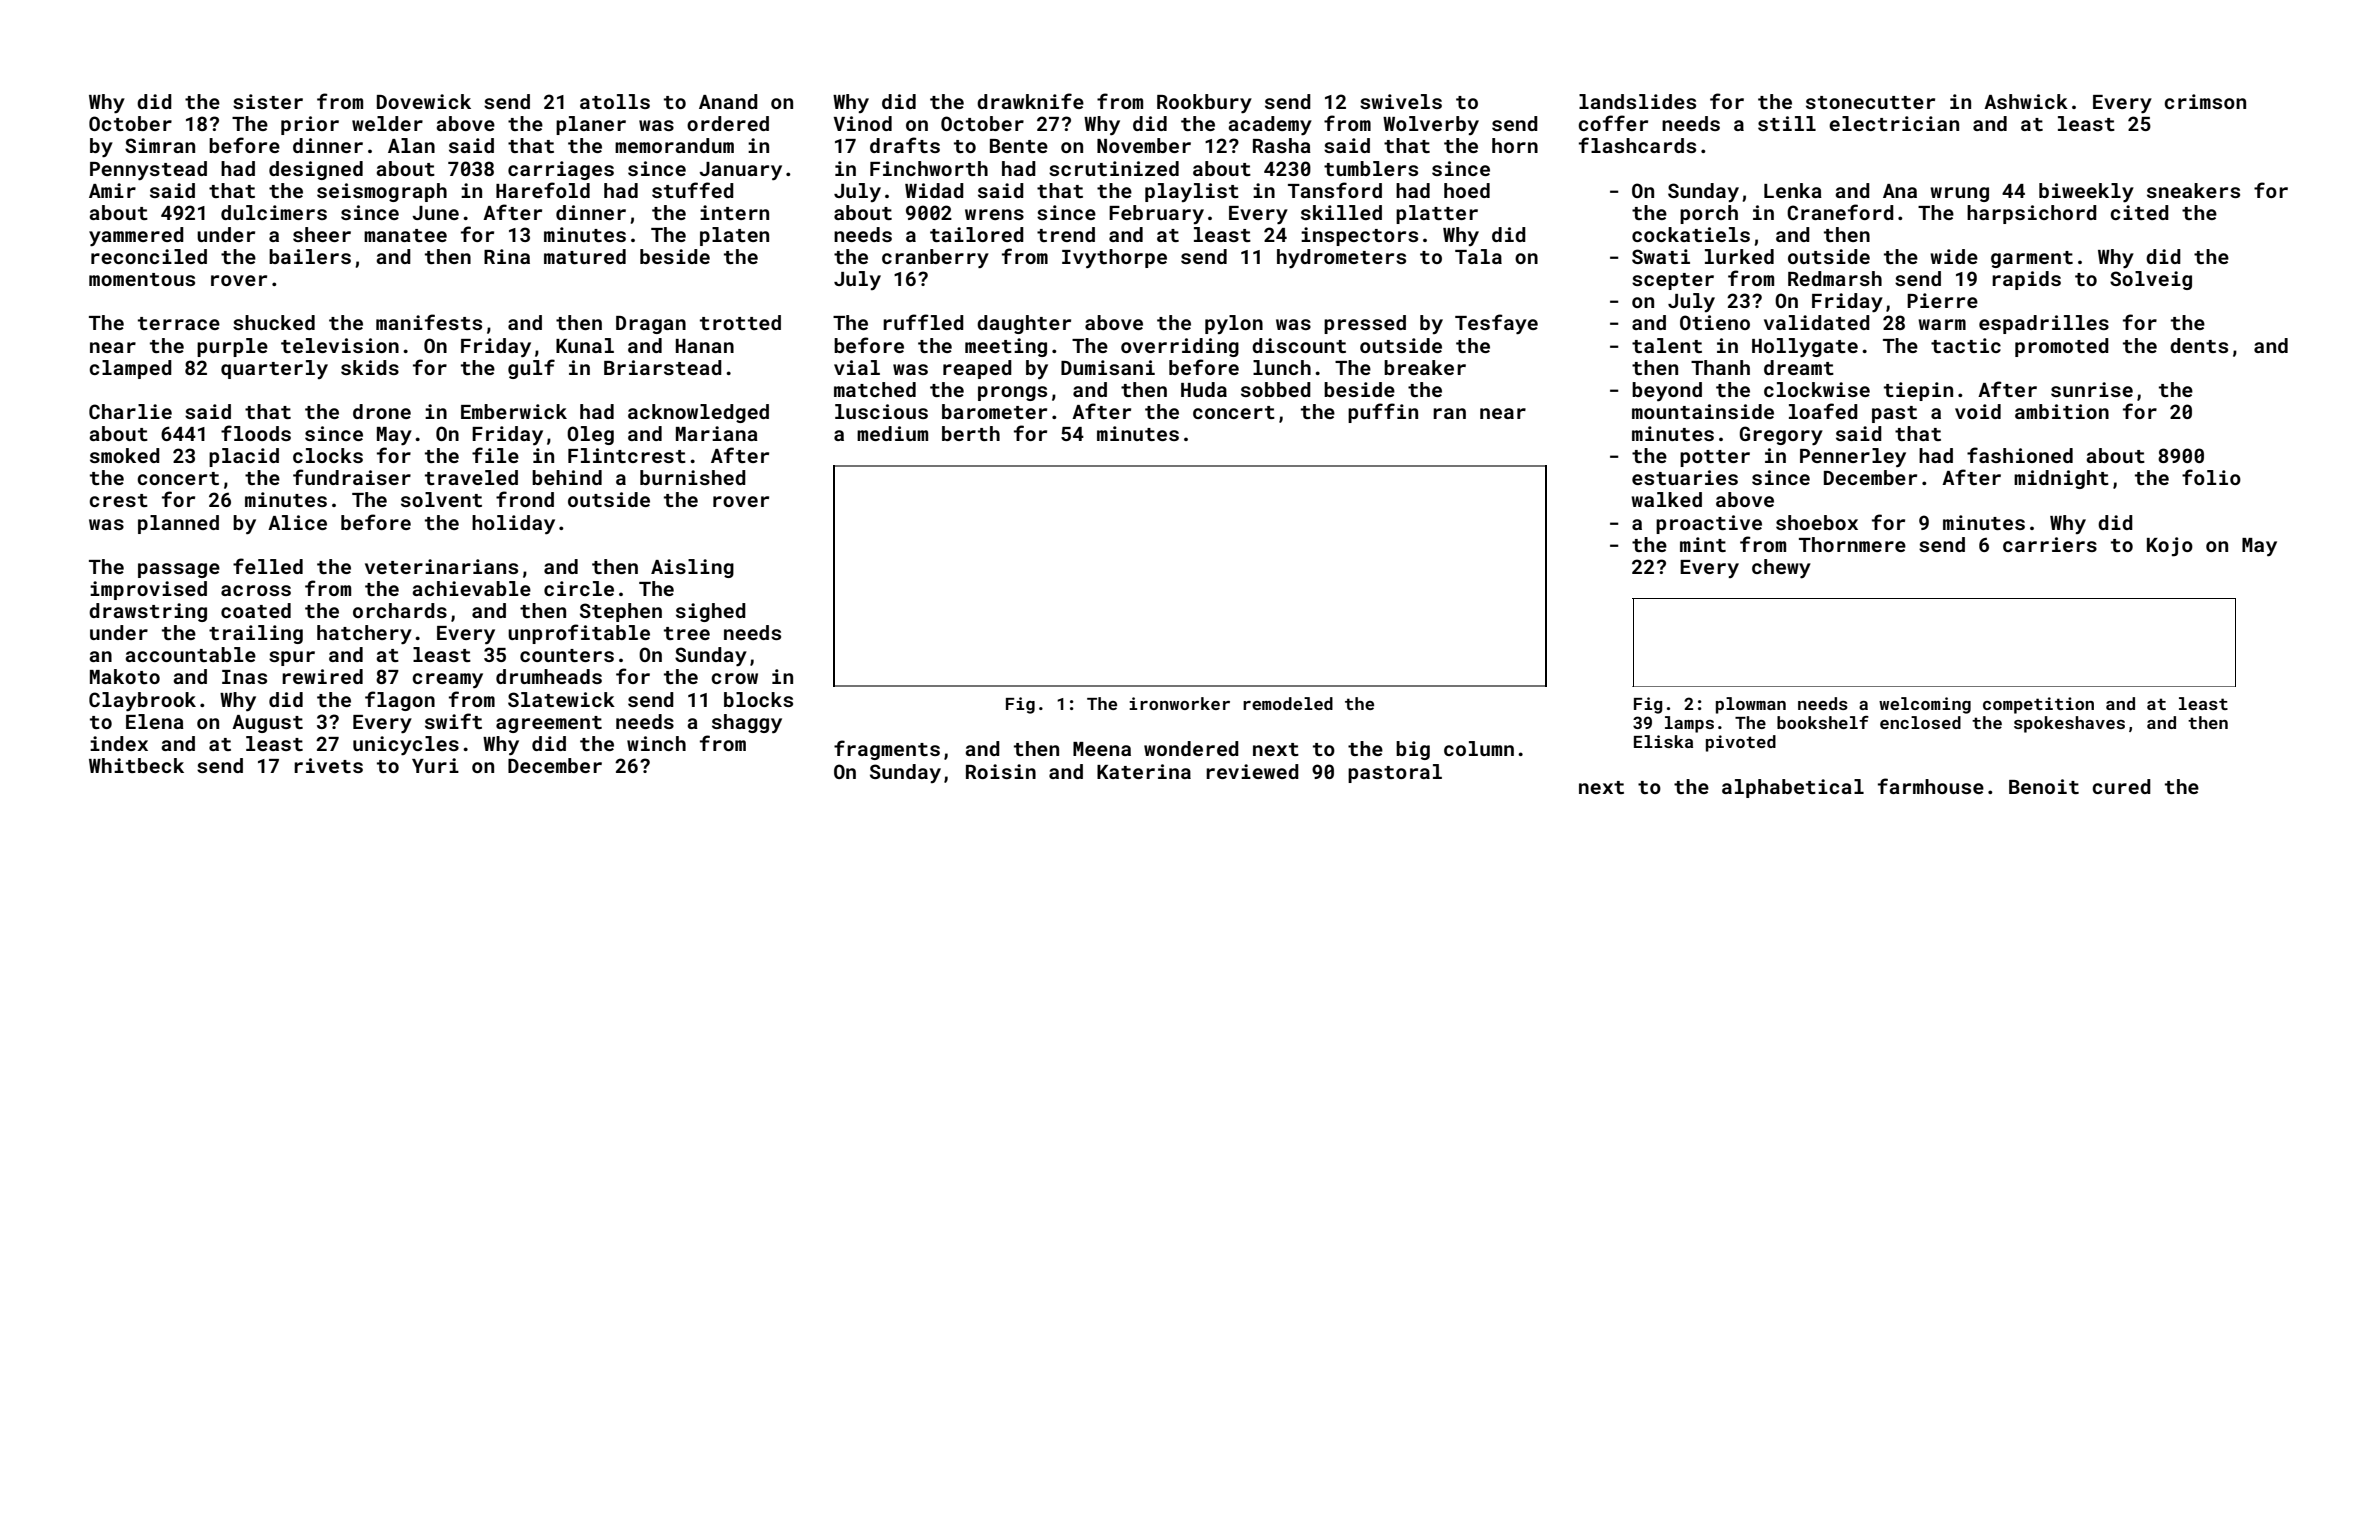  What do you see at coordinates (711, 612) in the page?
I see `sighed` at bounding box center [711, 612].
